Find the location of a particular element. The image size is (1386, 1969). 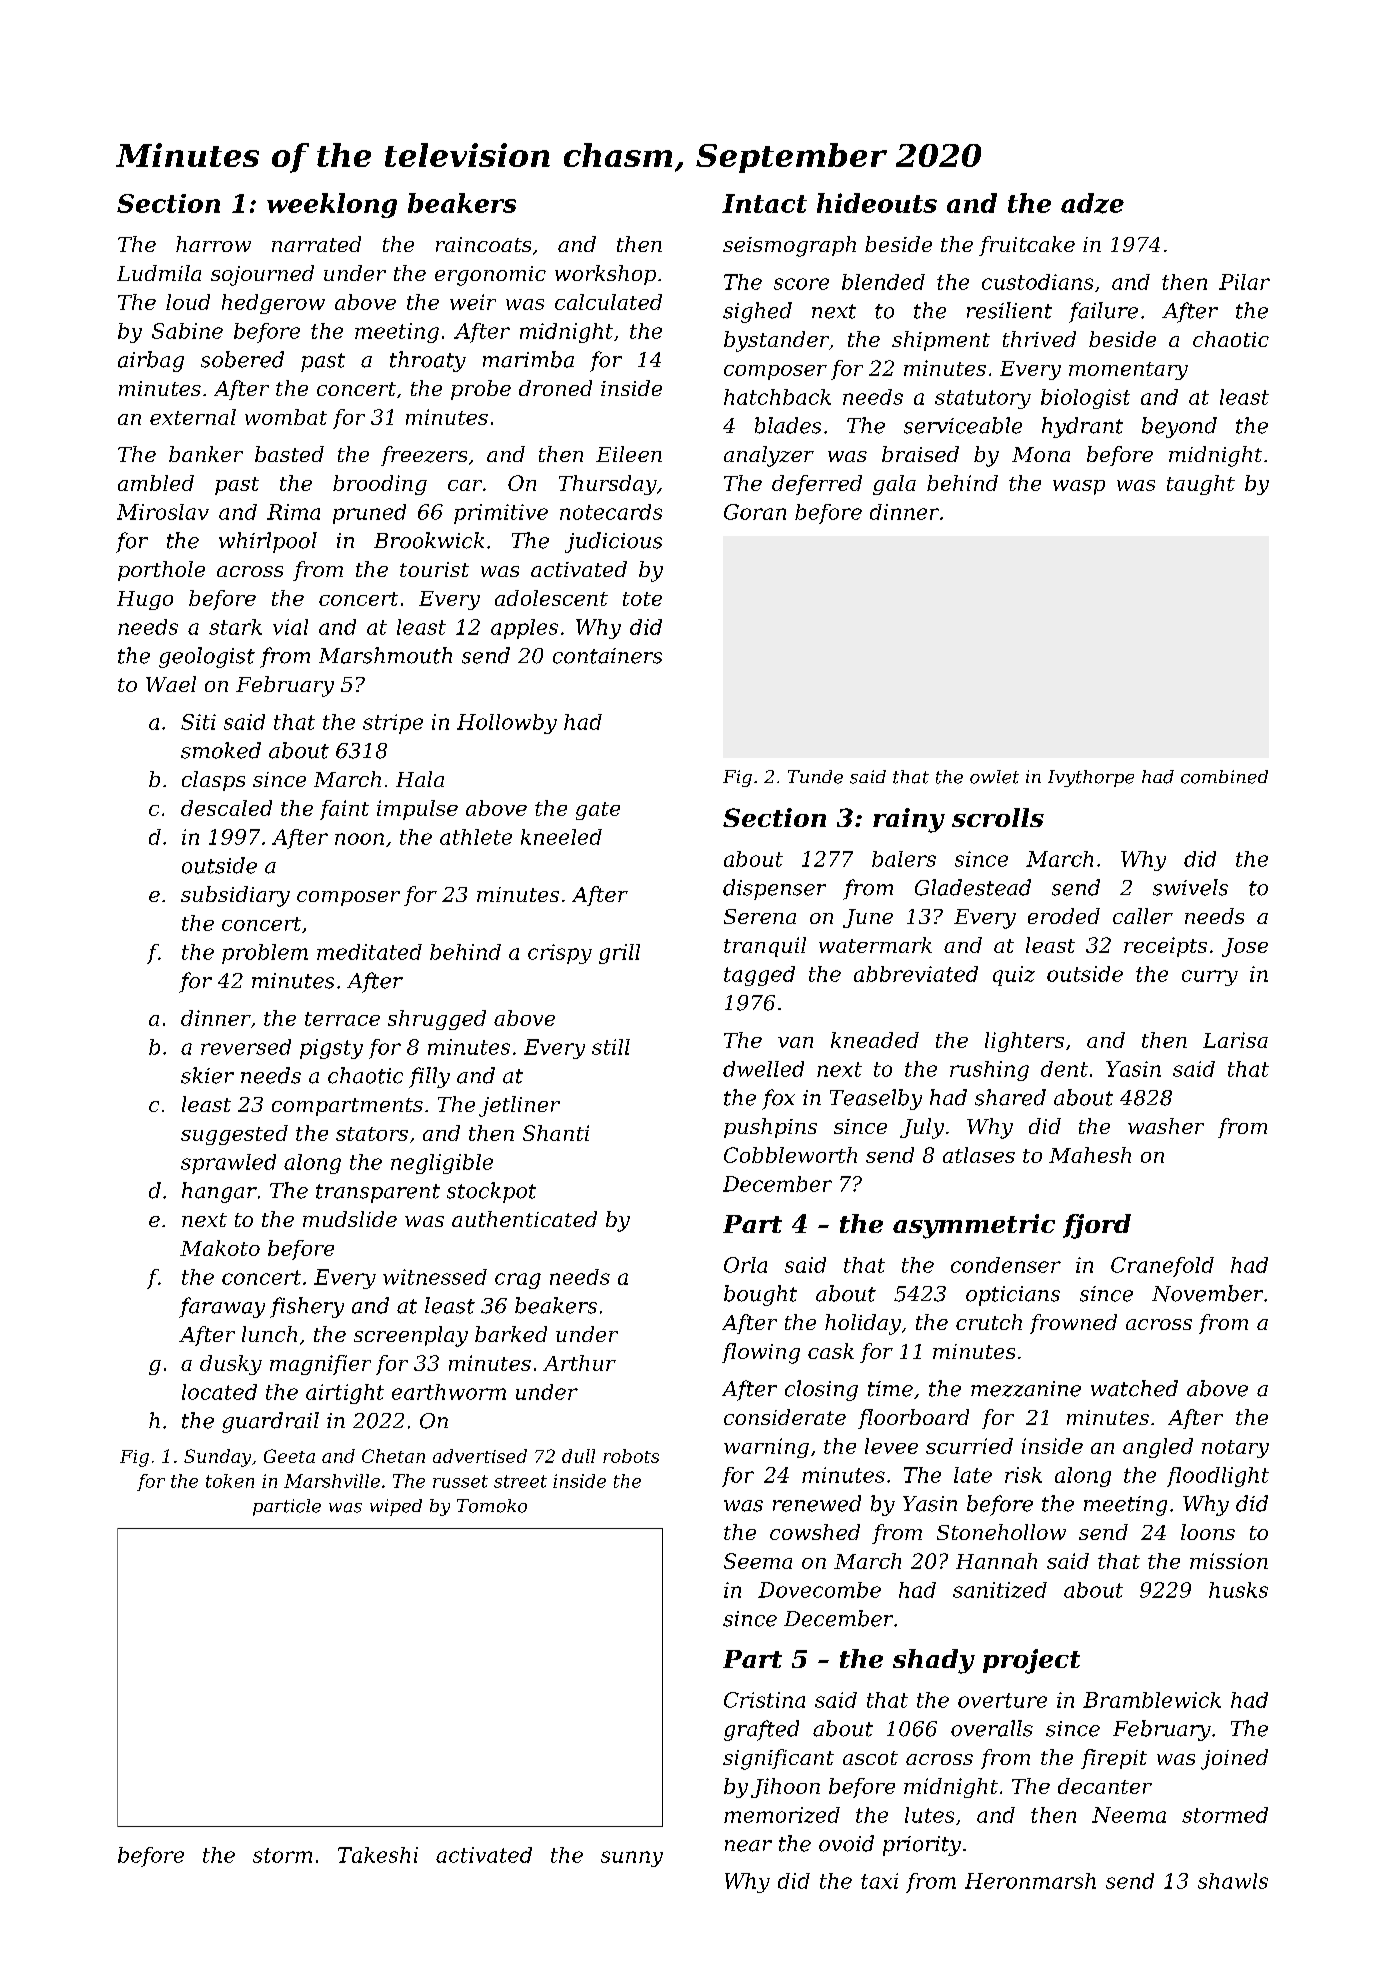

deferred is located at coordinates (817, 485).
